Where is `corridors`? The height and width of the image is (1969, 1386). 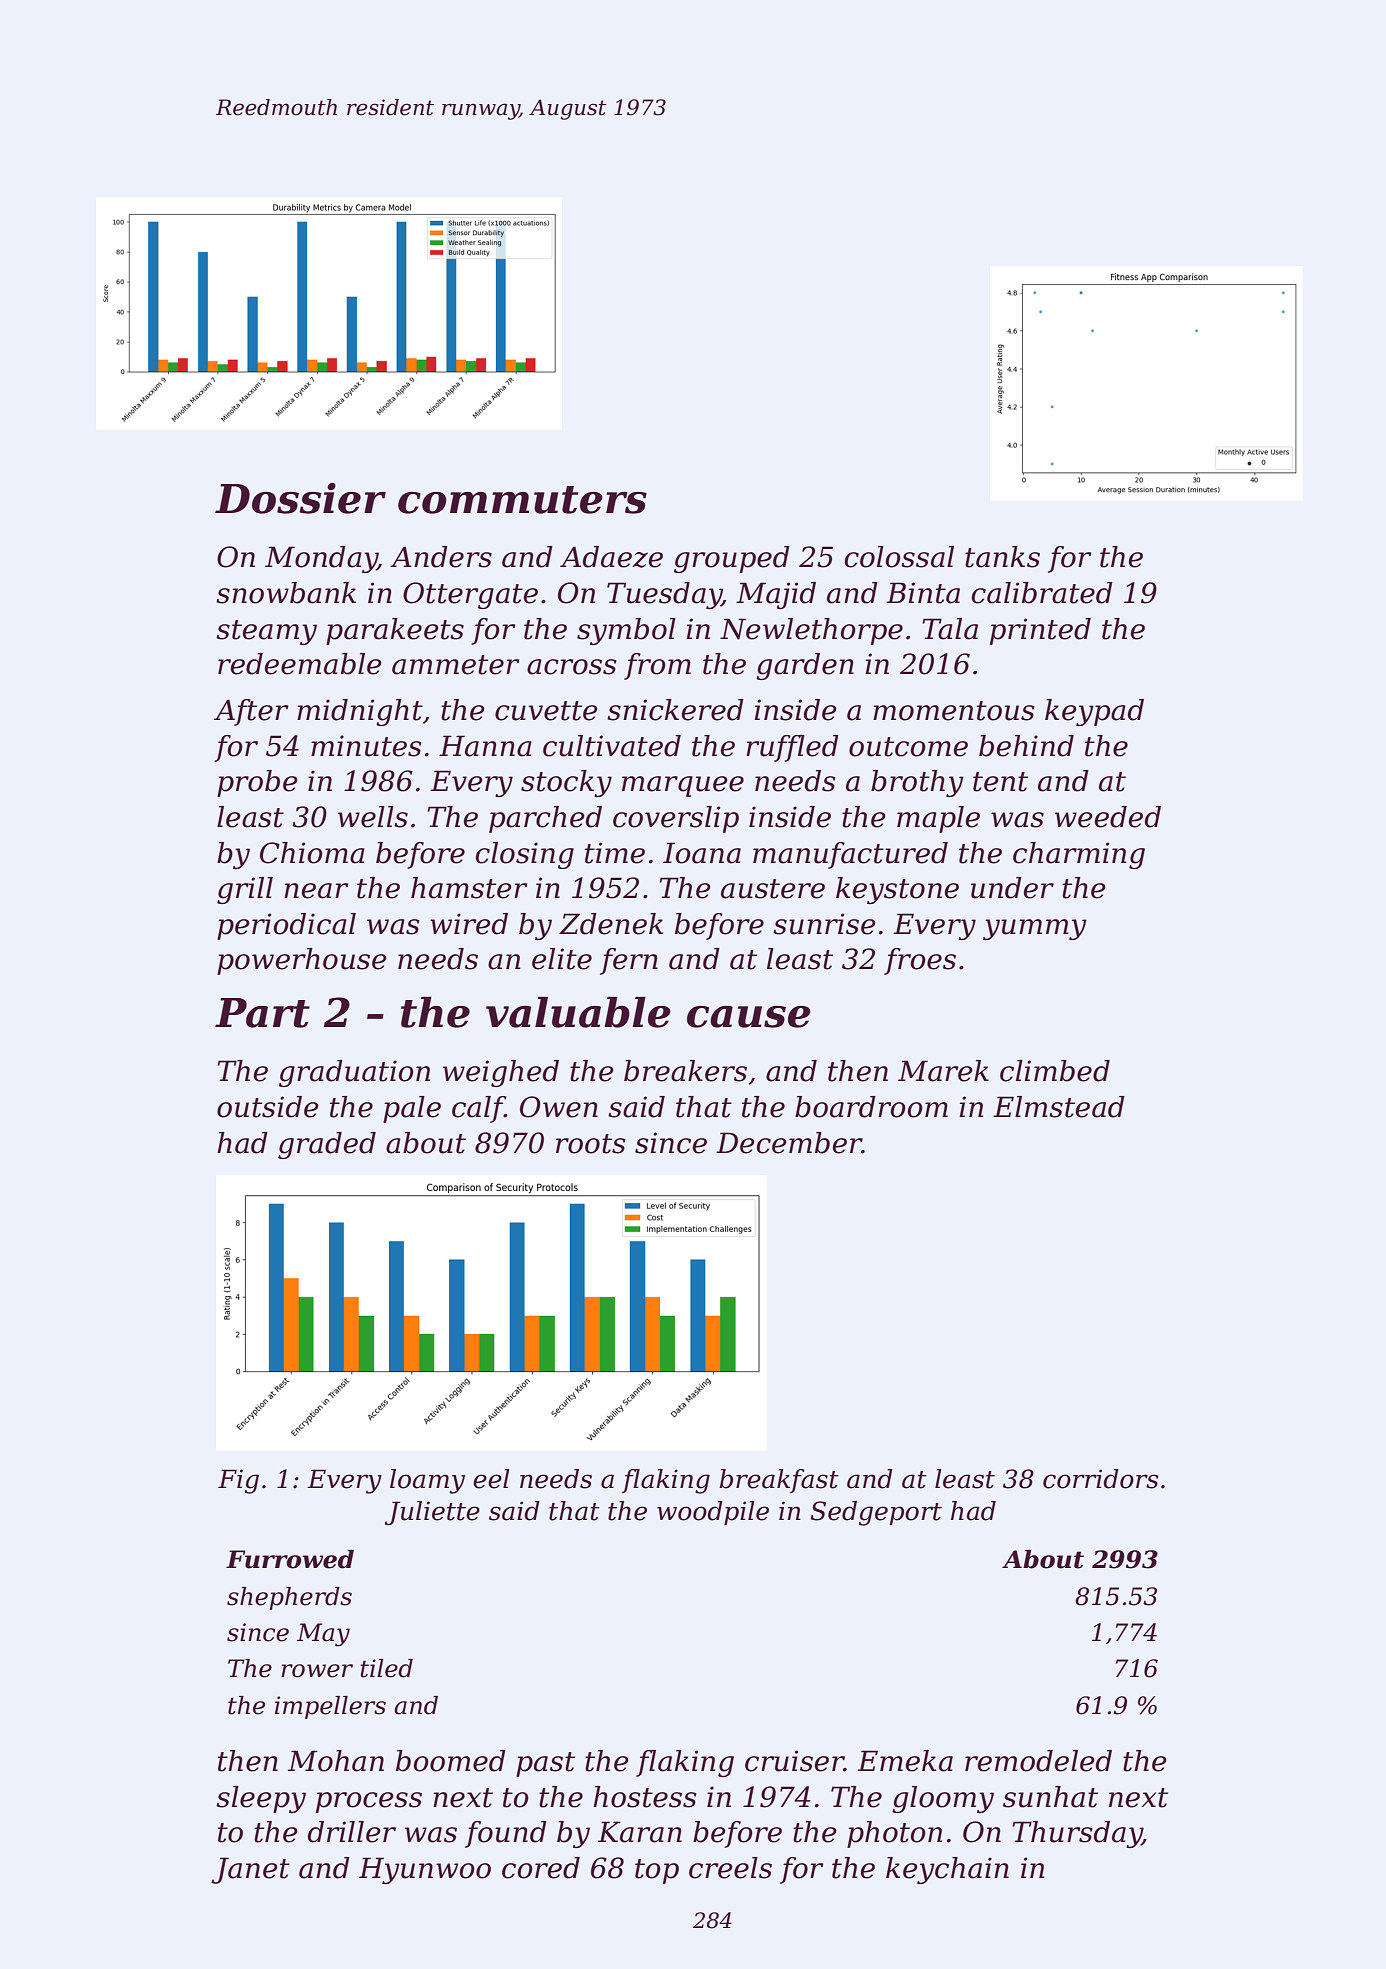 corridors is located at coordinates (1101, 1479).
